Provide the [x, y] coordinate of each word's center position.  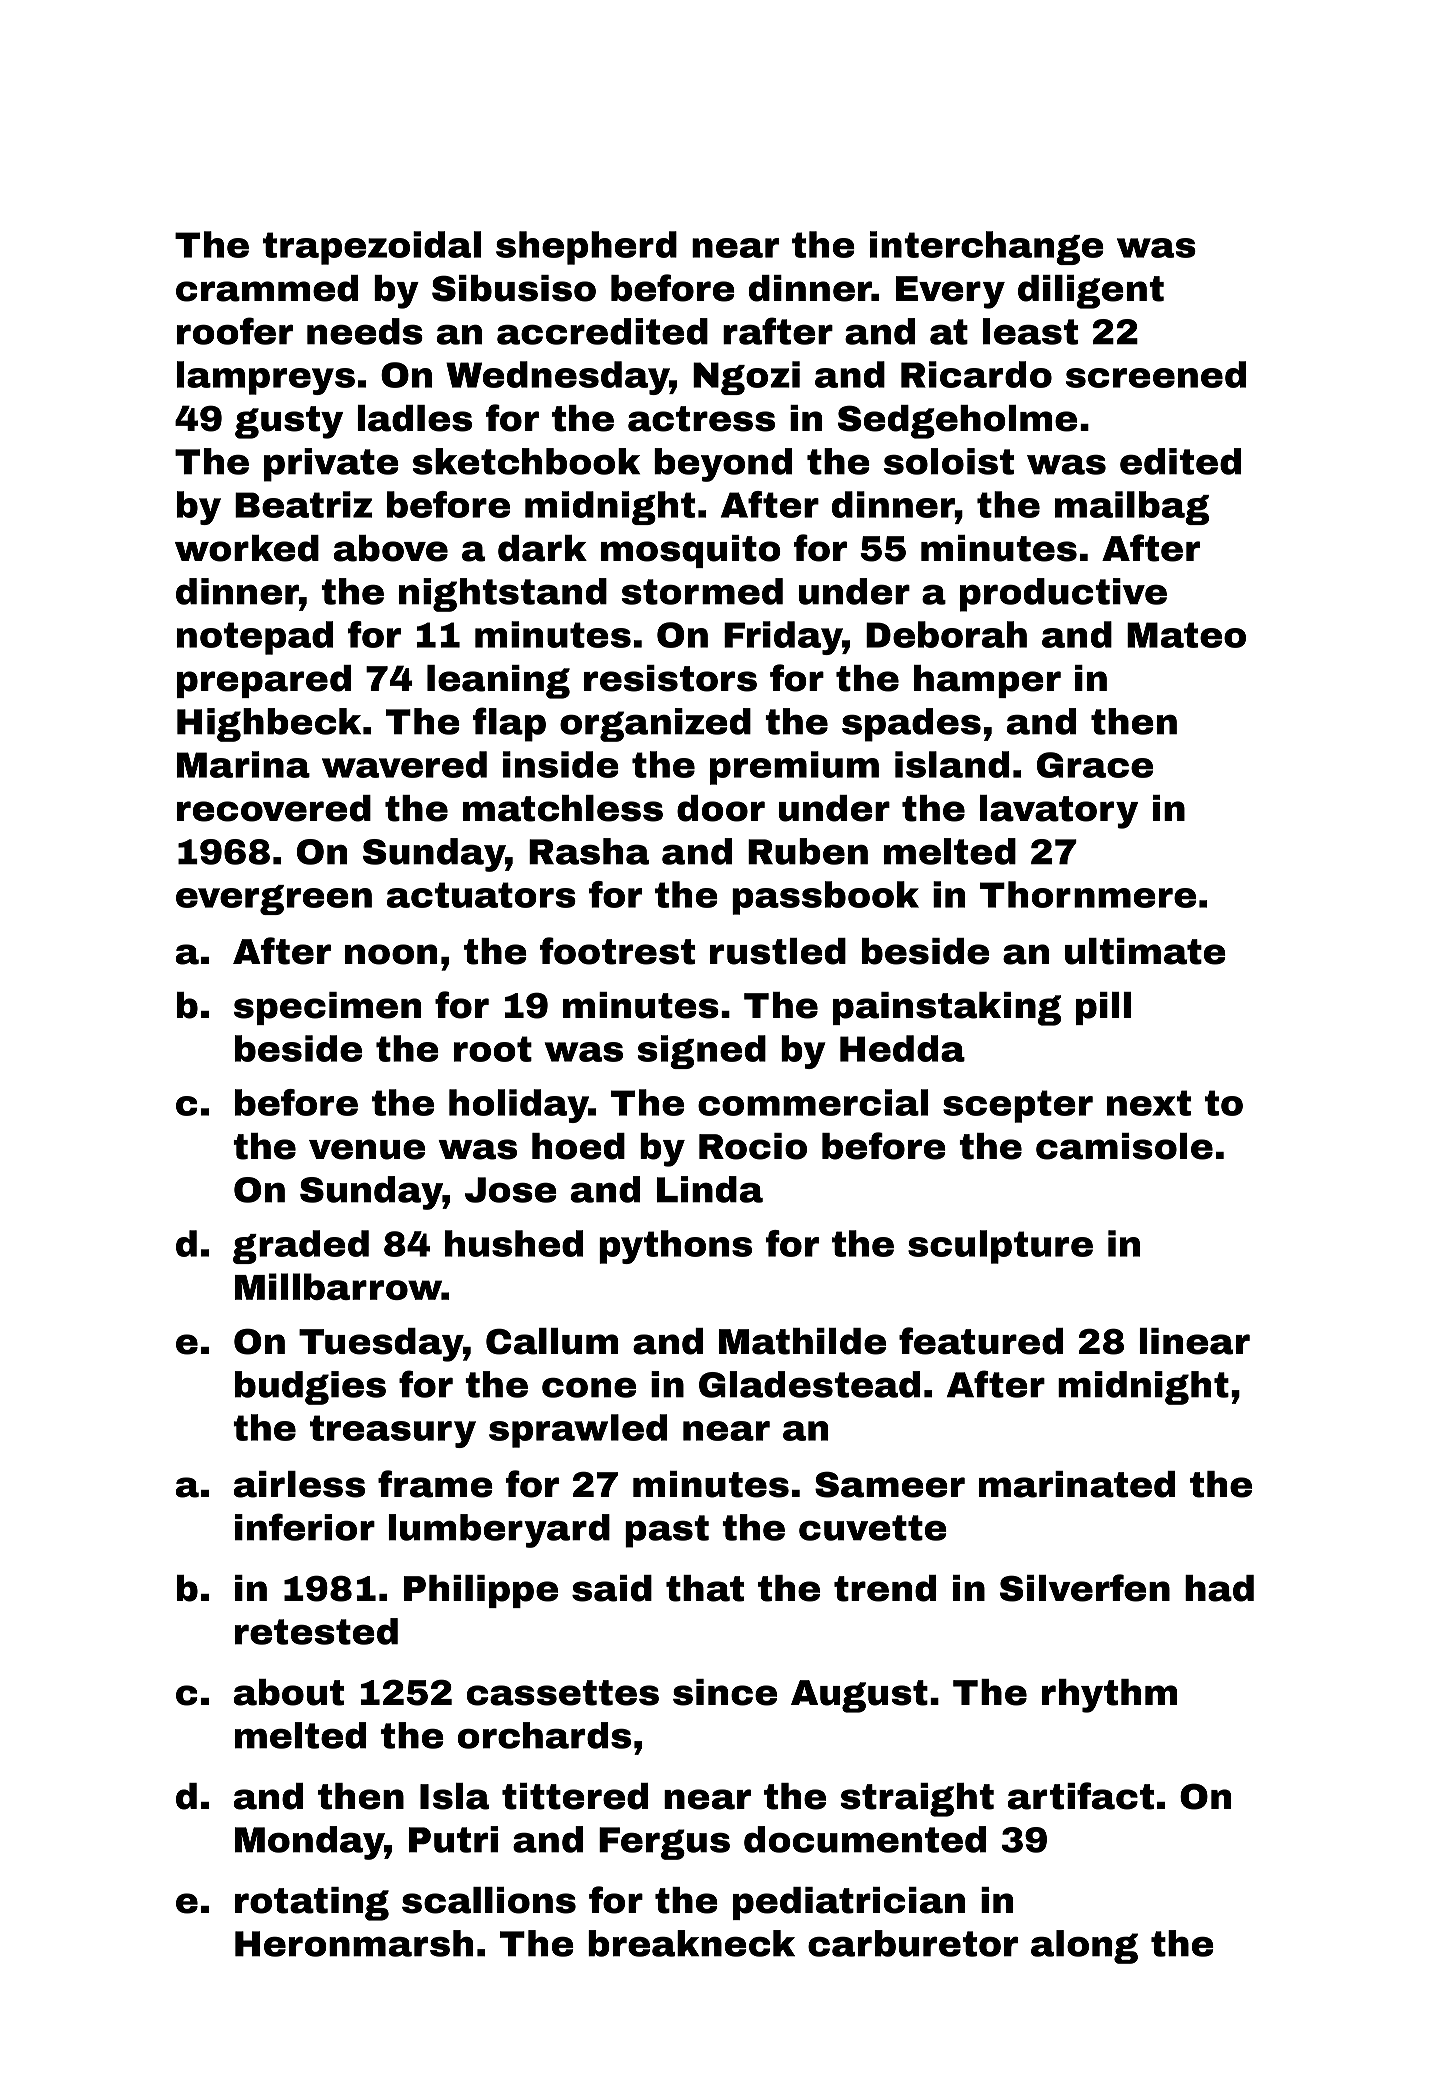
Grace [1095, 765]
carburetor [913, 1943]
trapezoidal [372, 248]
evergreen [274, 900]
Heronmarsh [354, 1943]
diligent [1091, 292]
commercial [813, 1102]
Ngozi [746, 378]
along [1084, 1947]
